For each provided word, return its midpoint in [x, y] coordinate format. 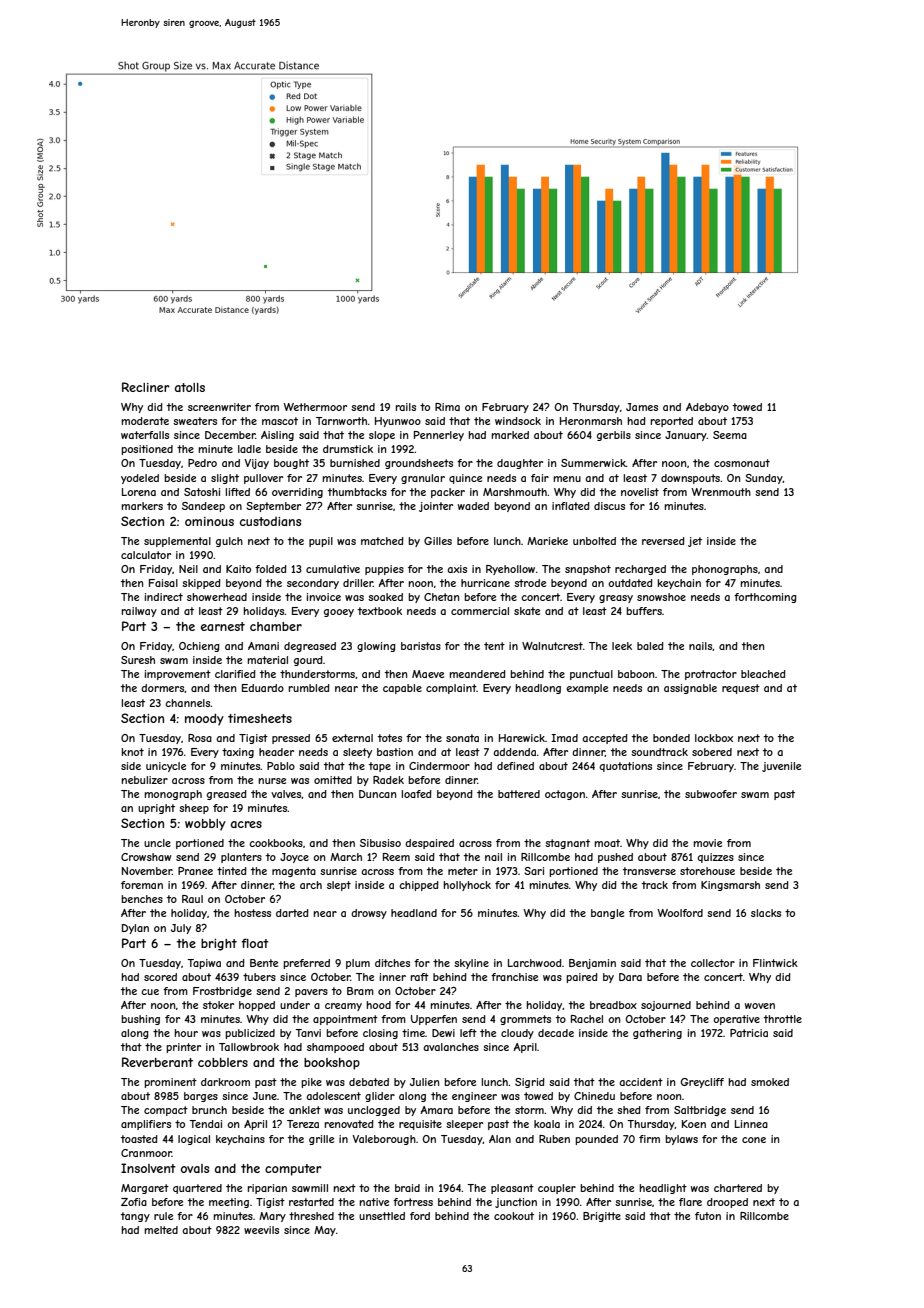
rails [405, 407]
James [642, 407]
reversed [663, 541]
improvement [178, 675]
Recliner [146, 387]
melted [161, 1230]
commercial [480, 611]
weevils [261, 1230]
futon [708, 1216]
